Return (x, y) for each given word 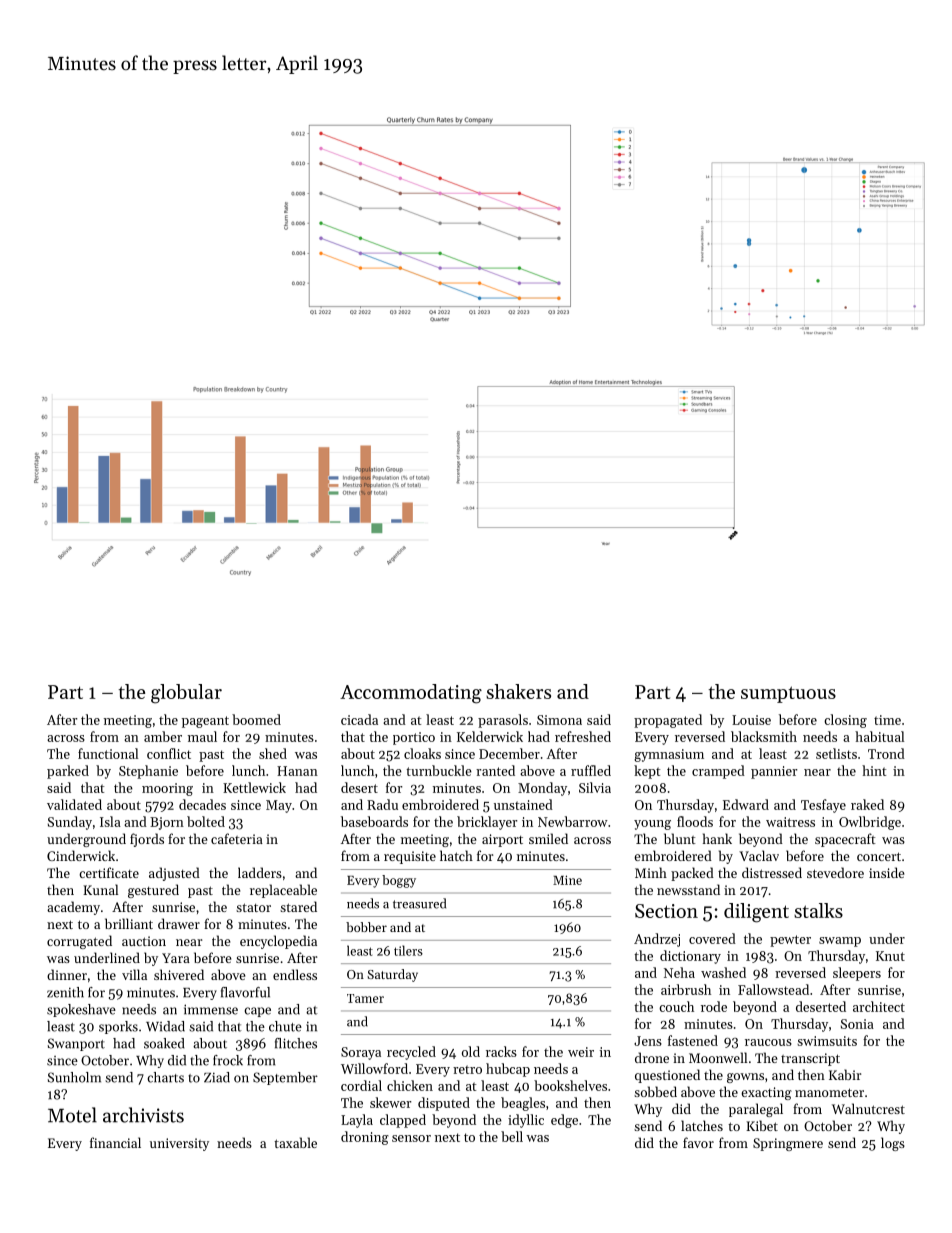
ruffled (591, 770)
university (179, 1144)
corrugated (79, 942)
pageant (205, 722)
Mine (567, 880)
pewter (790, 941)
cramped (718, 772)
